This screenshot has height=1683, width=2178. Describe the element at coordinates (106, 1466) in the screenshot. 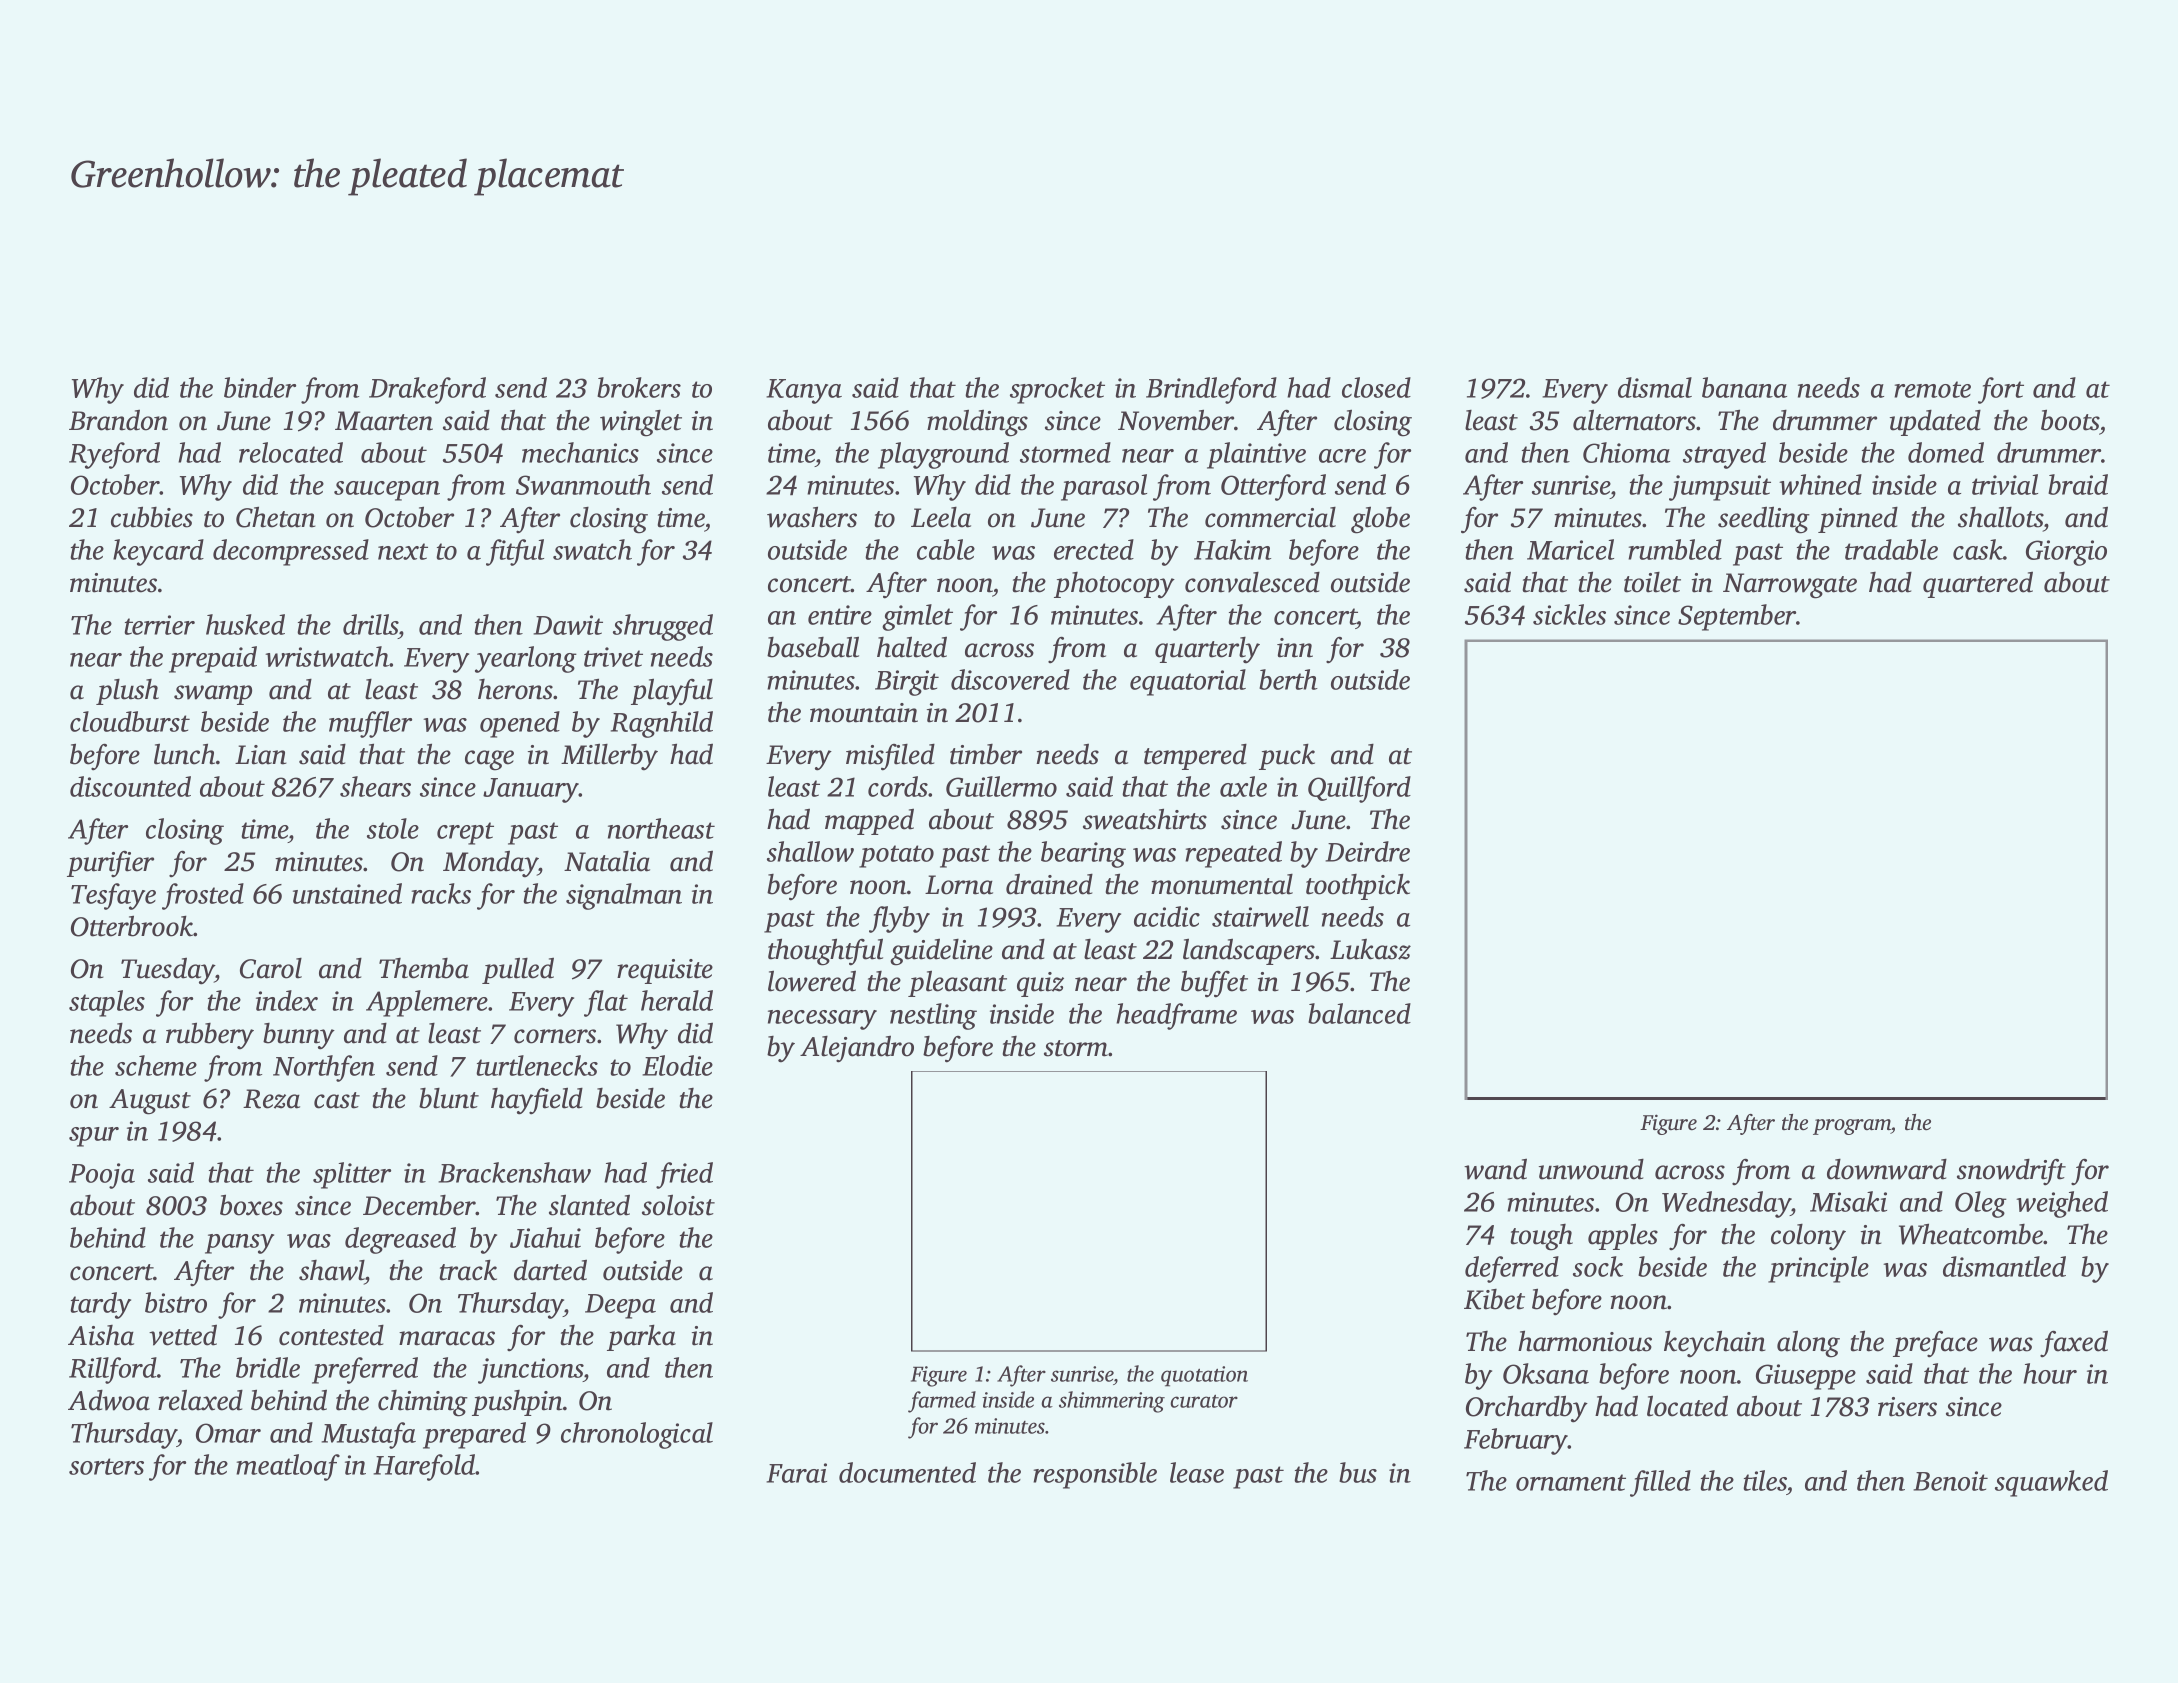

I see `sorters` at that location.
